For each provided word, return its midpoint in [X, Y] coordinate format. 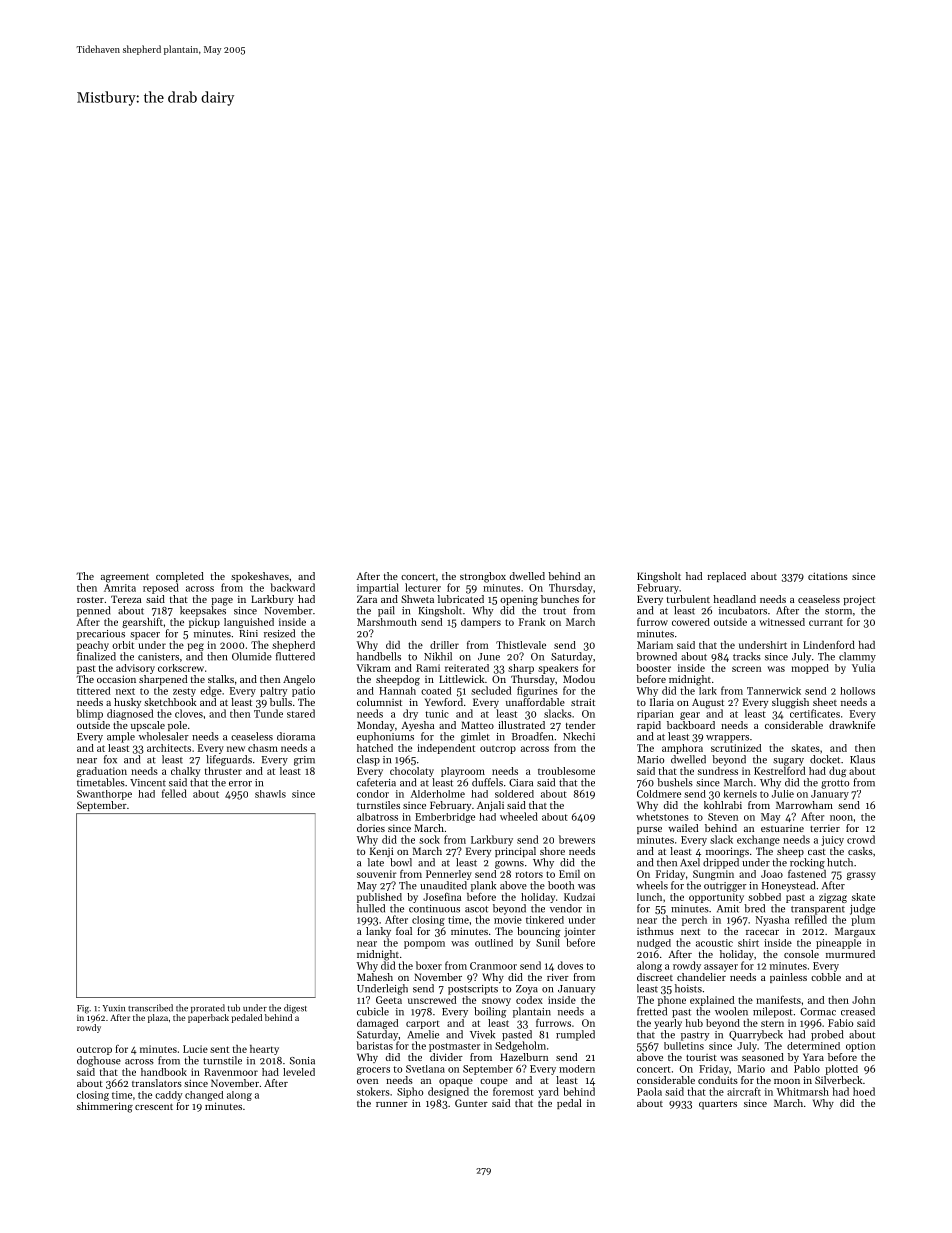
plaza [158, 1018]
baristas [374, 1045]
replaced [726, 577]
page [222, 602]
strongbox [483, 577]
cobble [826, 977]
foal [404, 931]
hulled [371, 908]
